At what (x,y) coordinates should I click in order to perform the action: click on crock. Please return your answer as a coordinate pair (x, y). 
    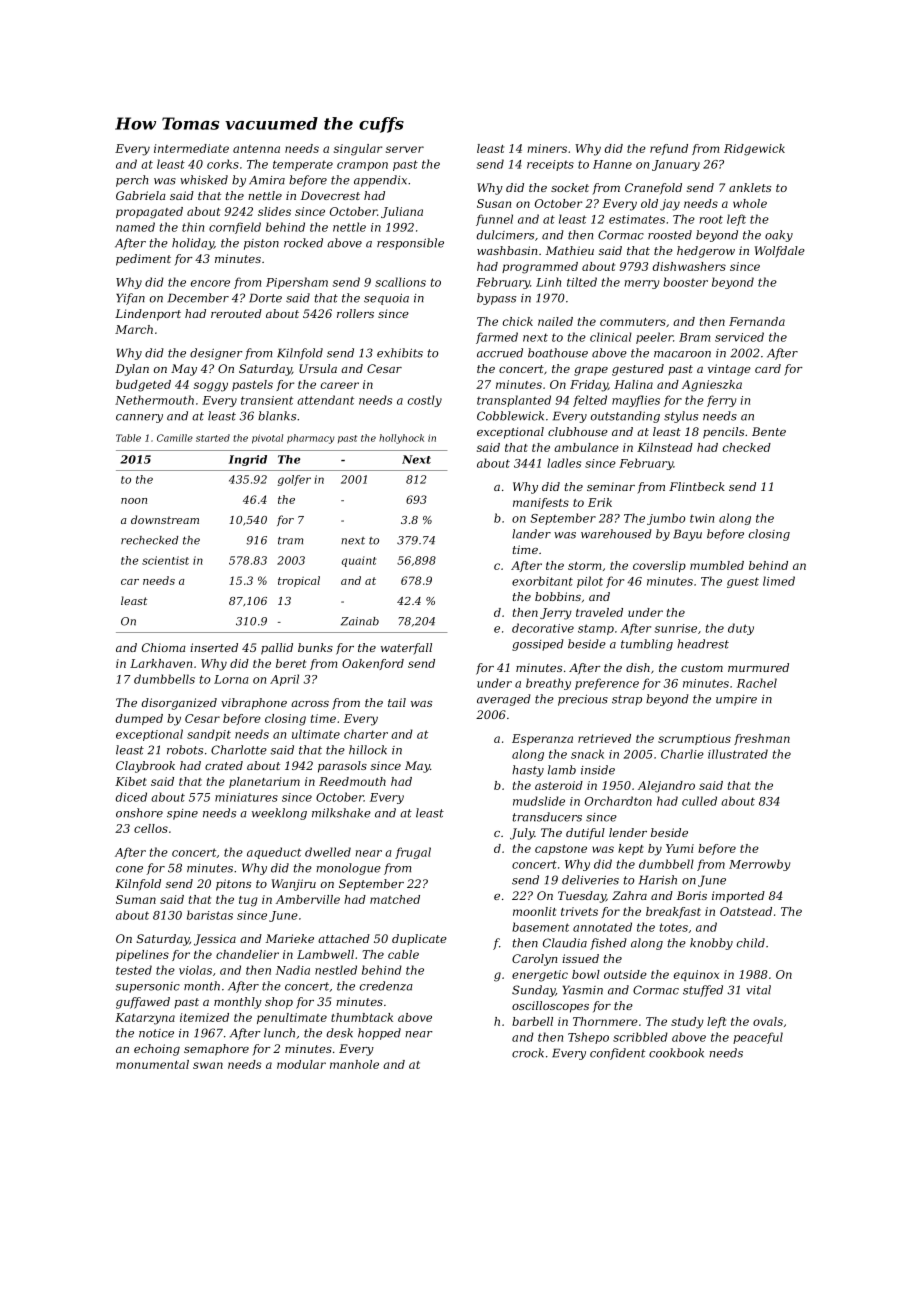
    Looking at the image, I should click on (528, 1053).
